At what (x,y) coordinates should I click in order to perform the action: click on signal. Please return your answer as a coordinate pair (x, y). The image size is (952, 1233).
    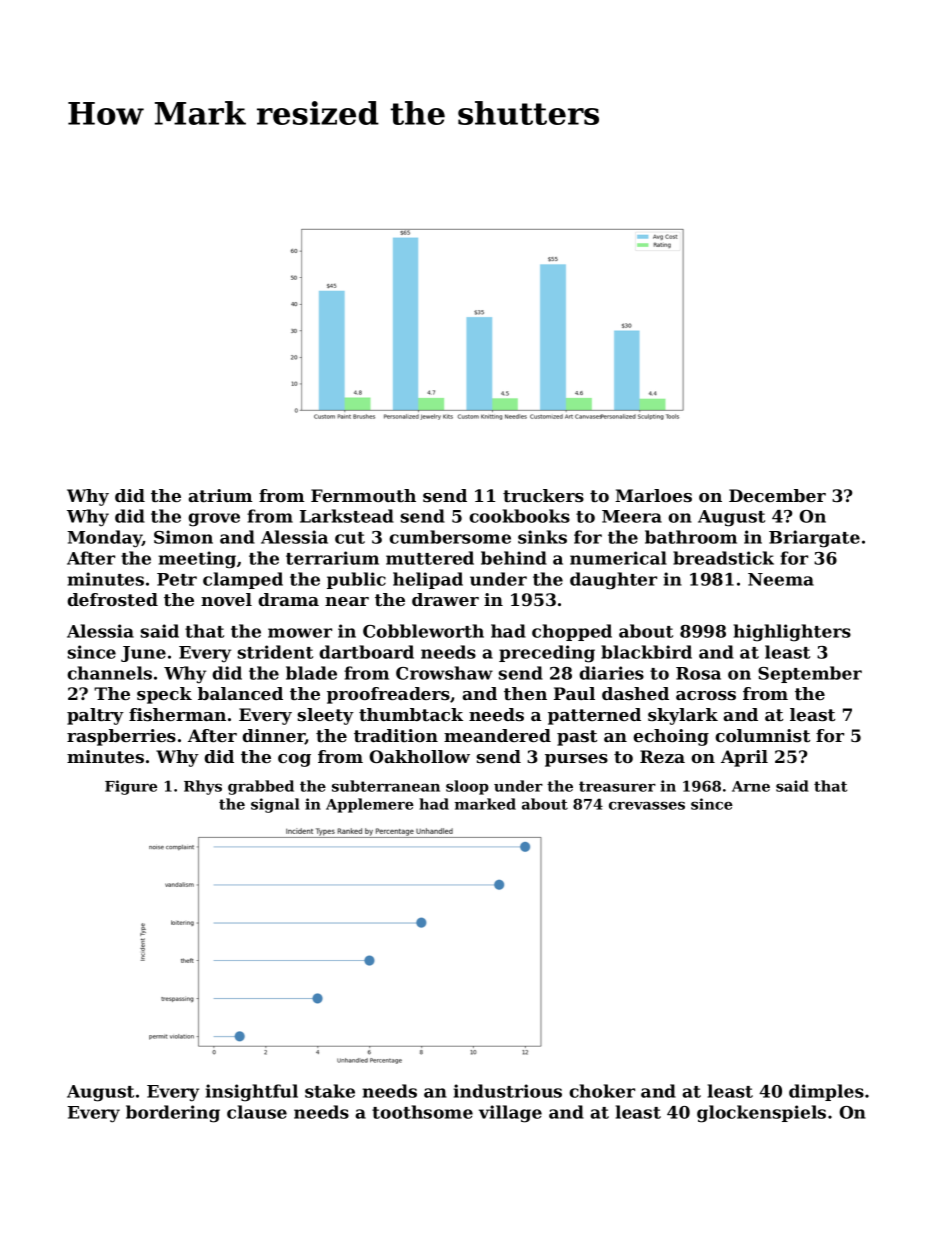
    Looking at the image, I should click on (275, 805).
